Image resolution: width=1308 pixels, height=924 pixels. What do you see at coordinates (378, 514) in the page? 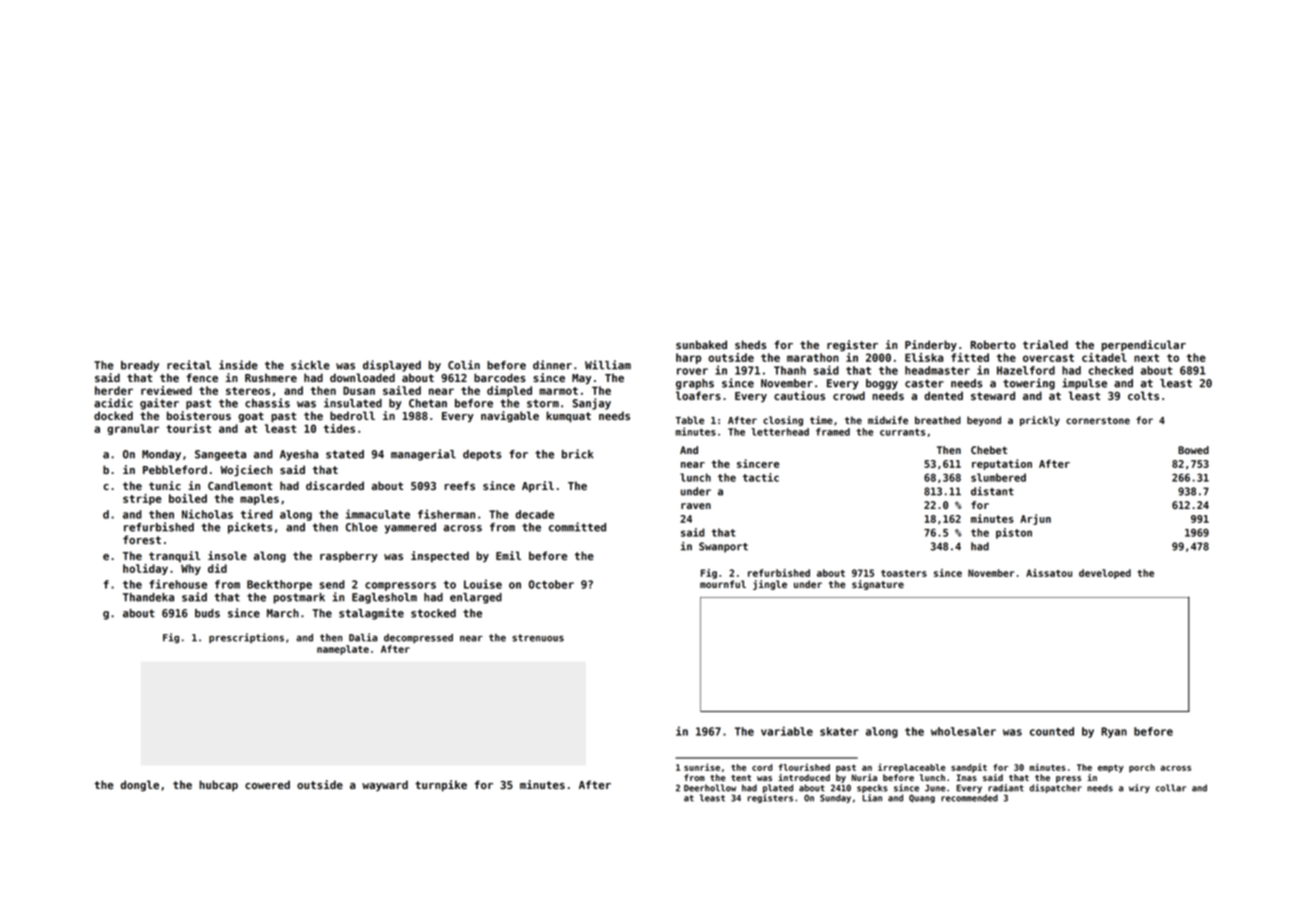
I see `immaculate` at bounding box center [378, 514].
